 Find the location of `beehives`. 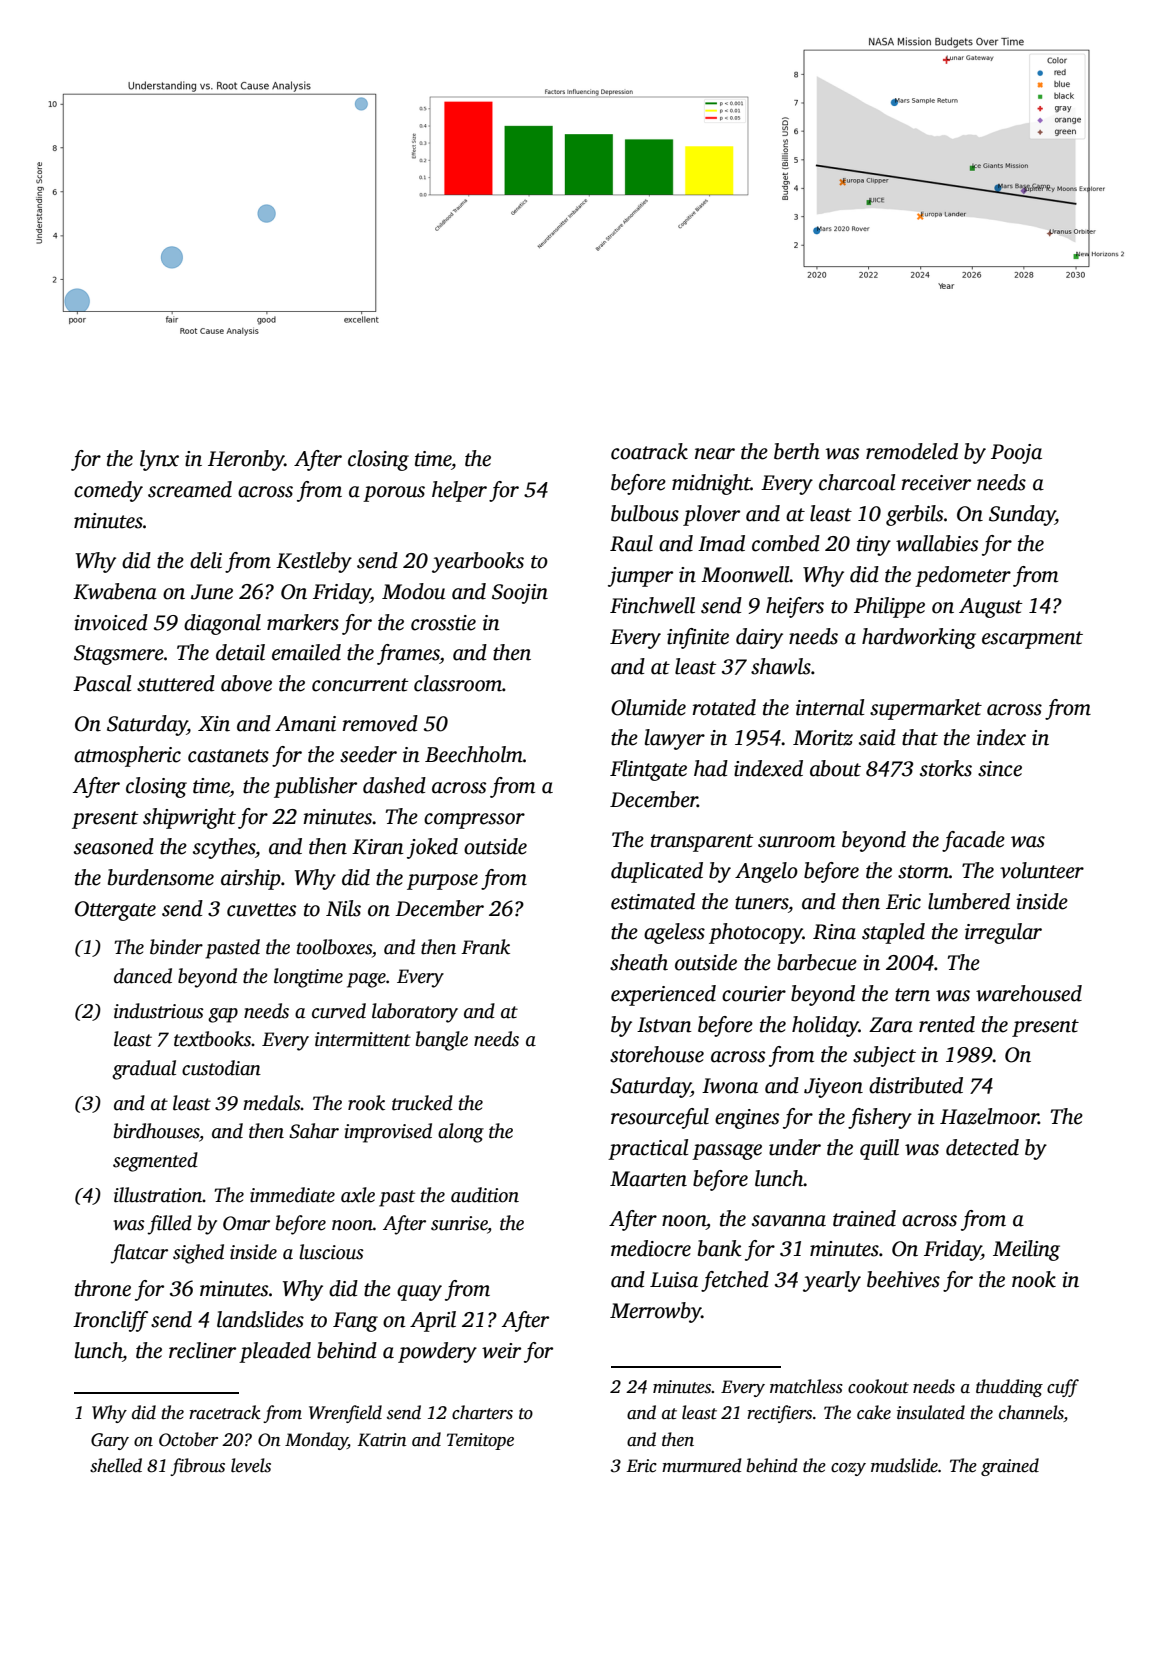

beehives is located at coordinates (903, 1279).
